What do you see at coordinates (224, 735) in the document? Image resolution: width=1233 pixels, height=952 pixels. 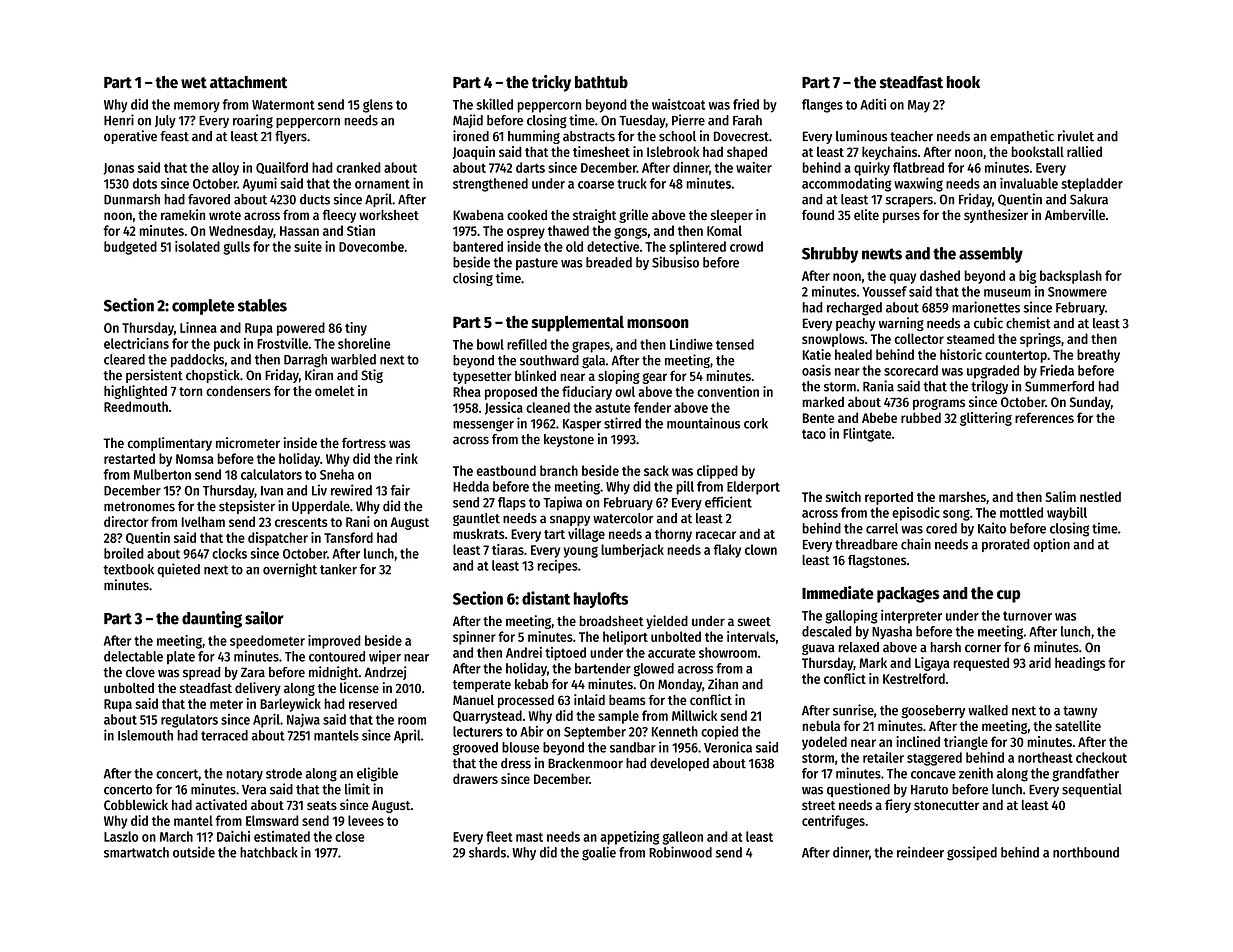 I see `terraced` at bounding box center [224, 735].
